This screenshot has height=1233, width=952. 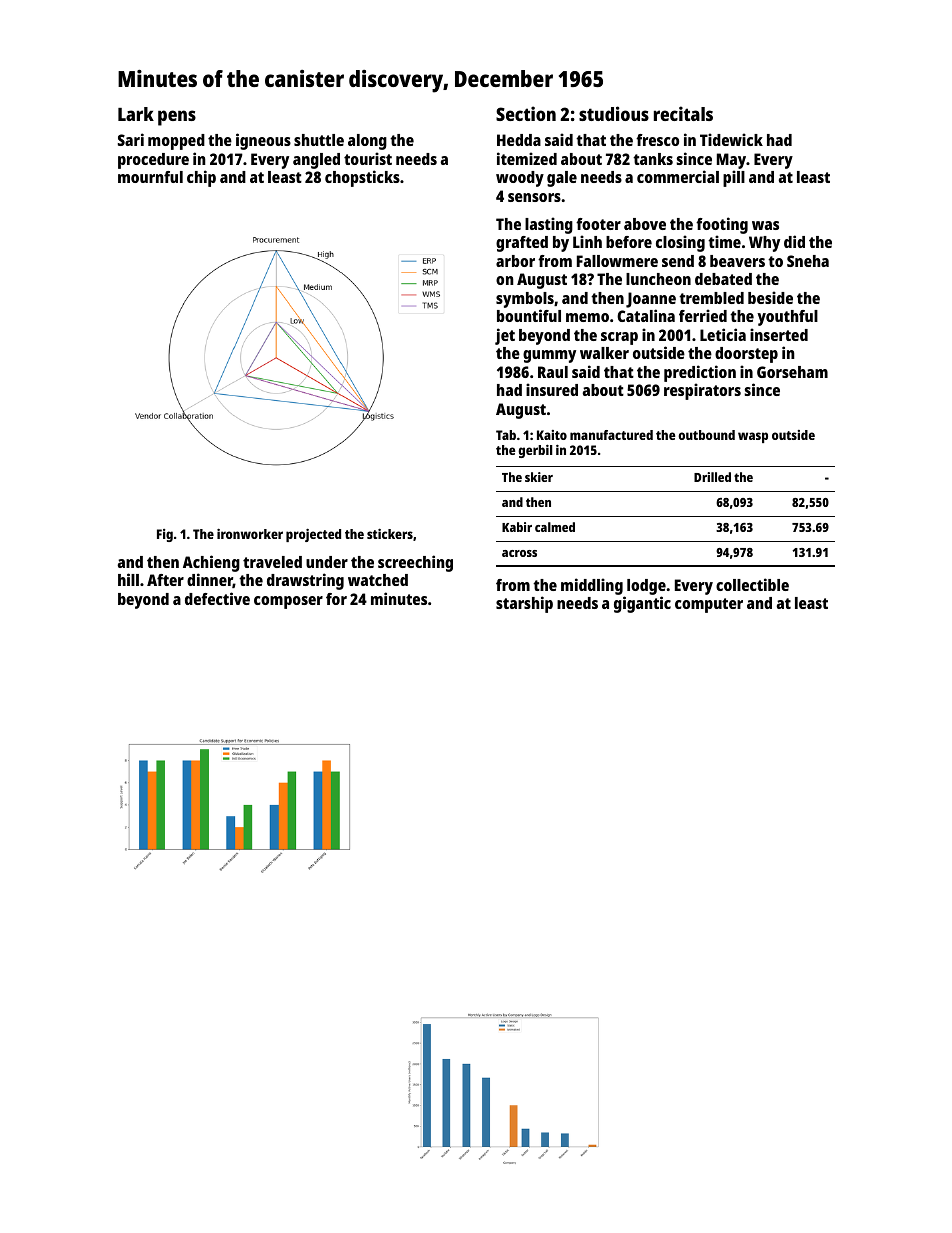 I want to click on starship, so click(x=524, y=604).
